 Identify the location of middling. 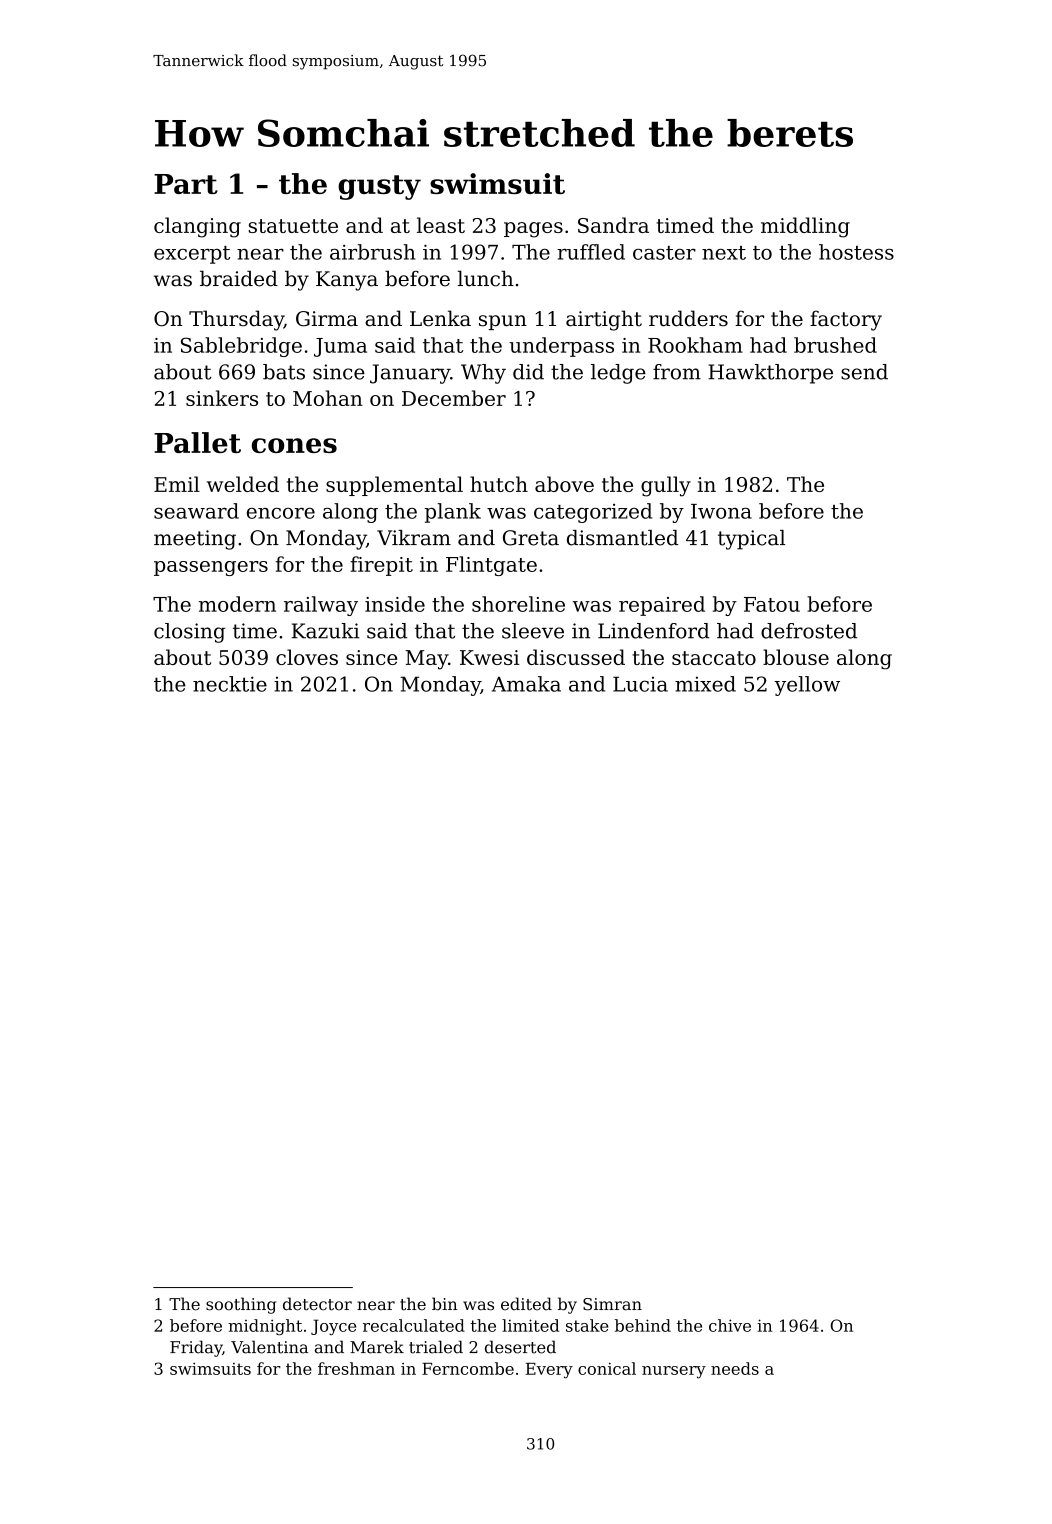
(805, 227).
